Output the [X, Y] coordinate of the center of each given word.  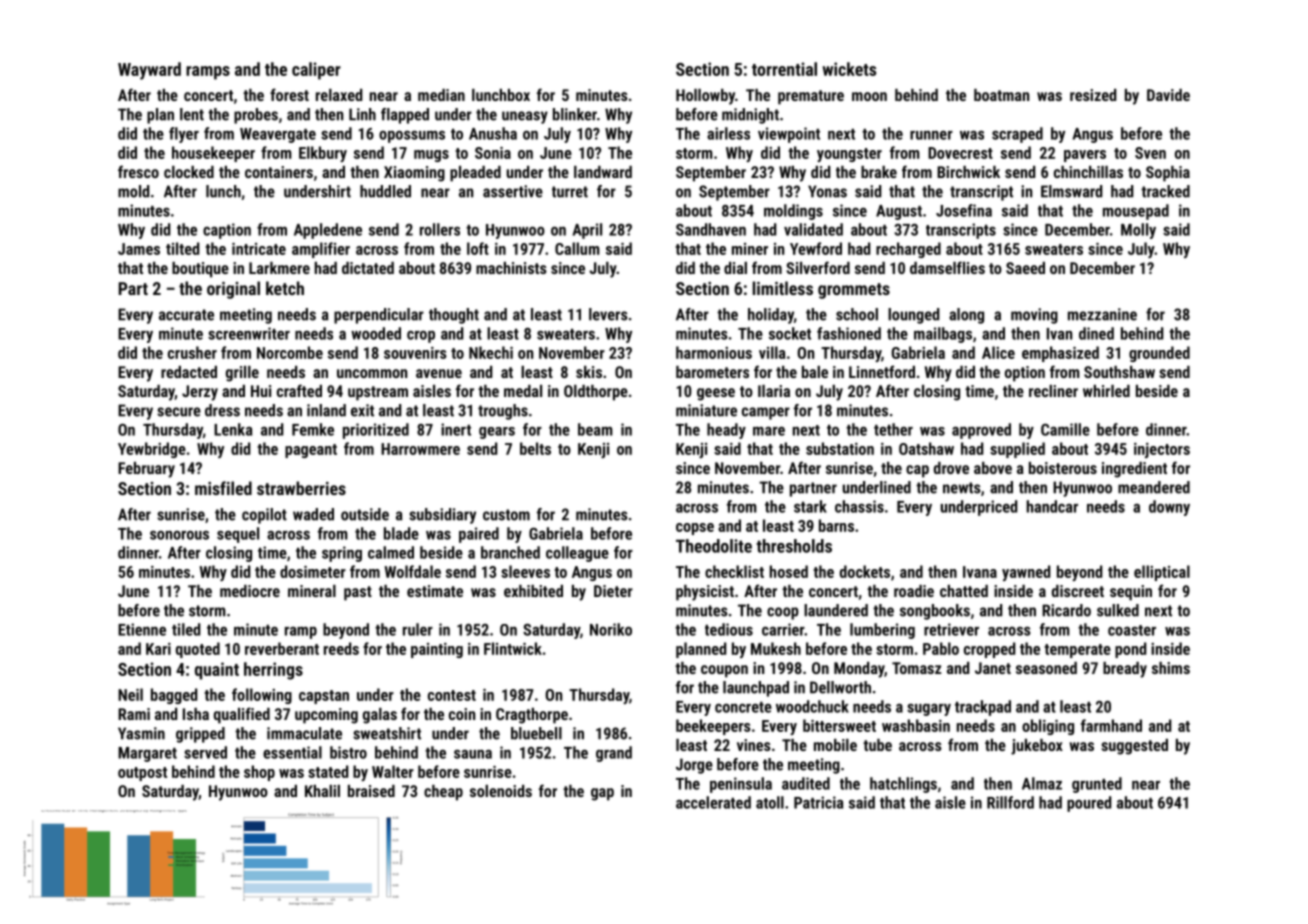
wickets [849, 69]
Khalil [322, 791]
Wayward [149, 71]
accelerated [713, 802]
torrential [784, 69]
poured [1089, 804]
